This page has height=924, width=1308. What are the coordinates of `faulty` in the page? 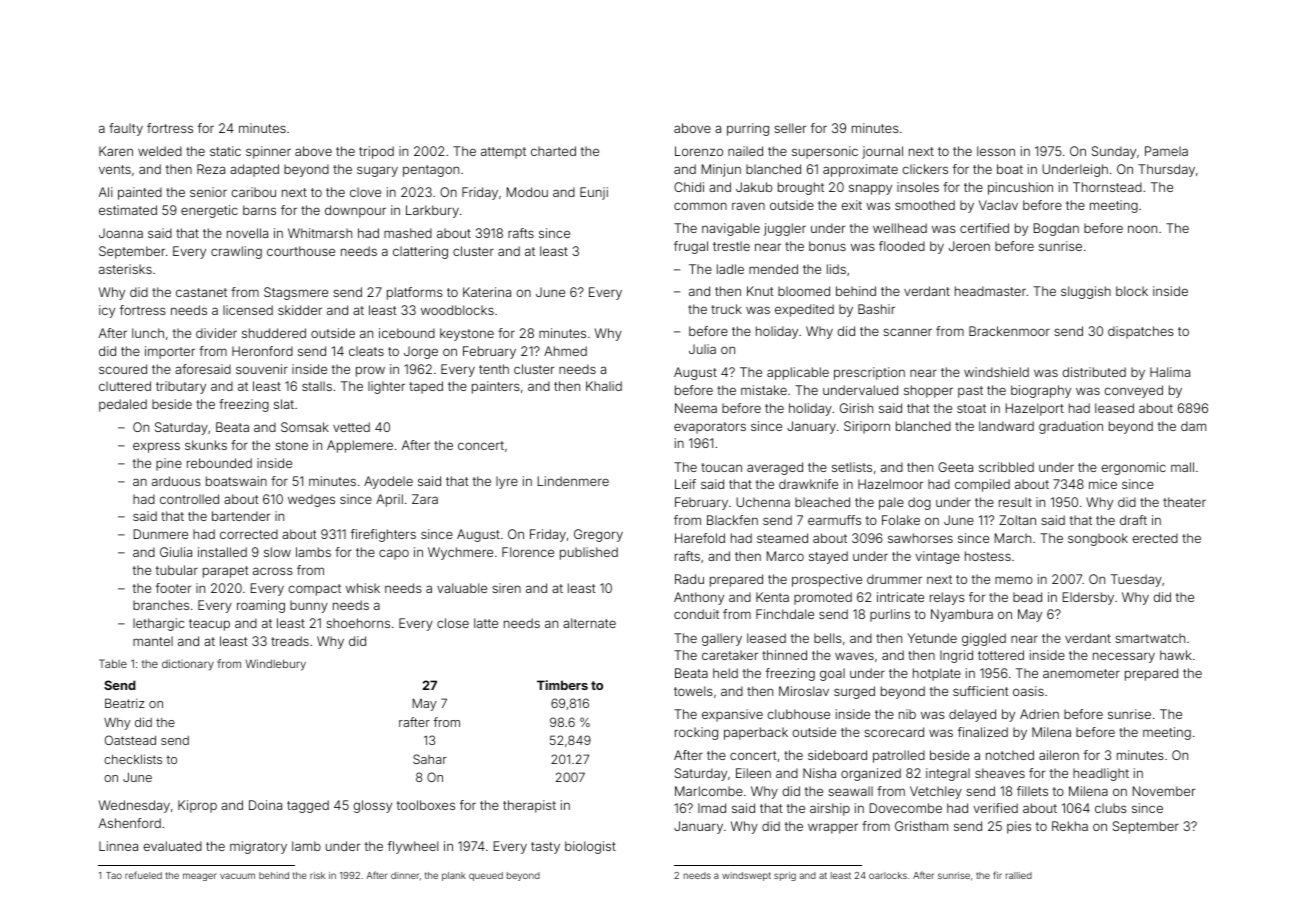 It's located at (126, 129).
